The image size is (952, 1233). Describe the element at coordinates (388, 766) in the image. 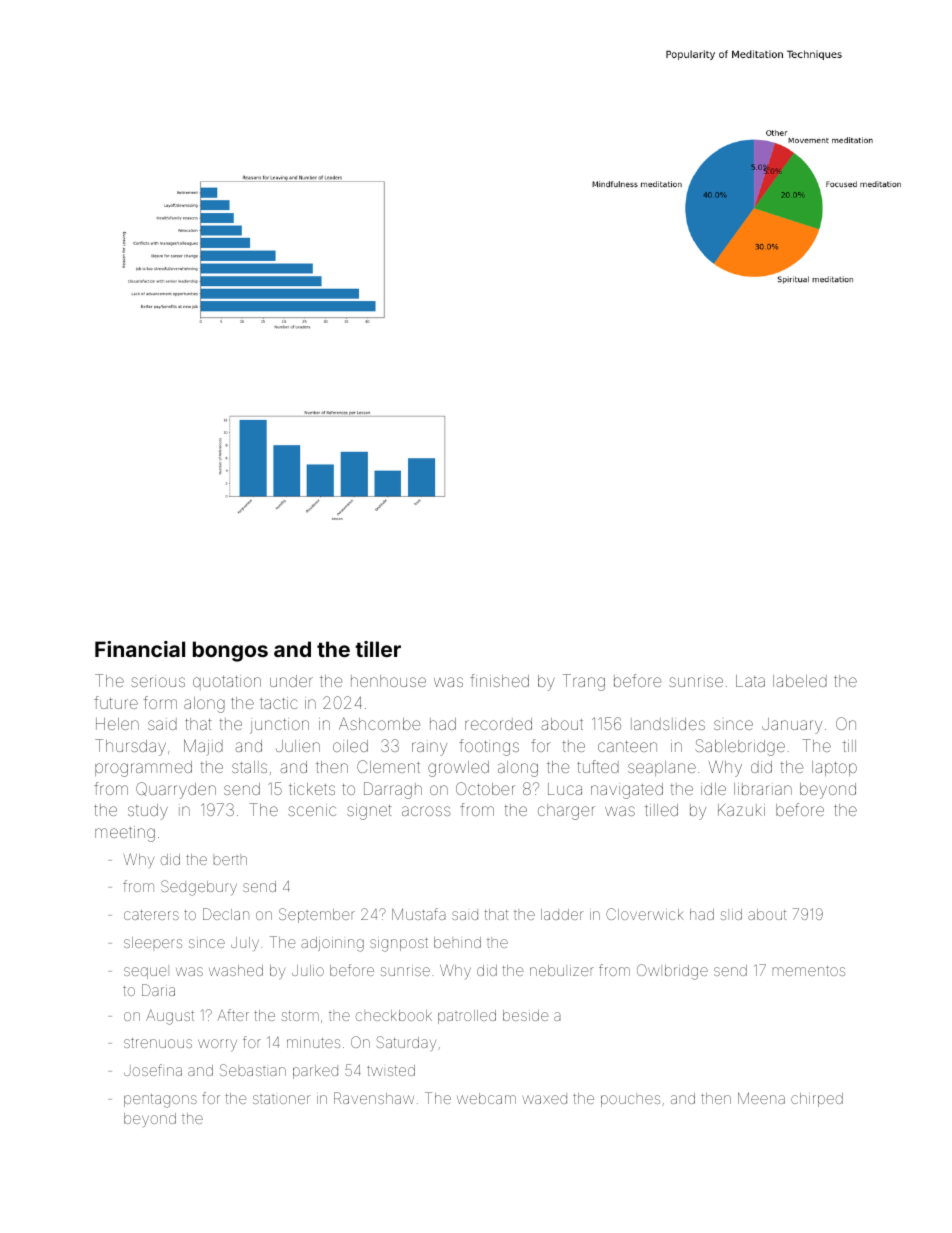

I see `Clement` at that location.
